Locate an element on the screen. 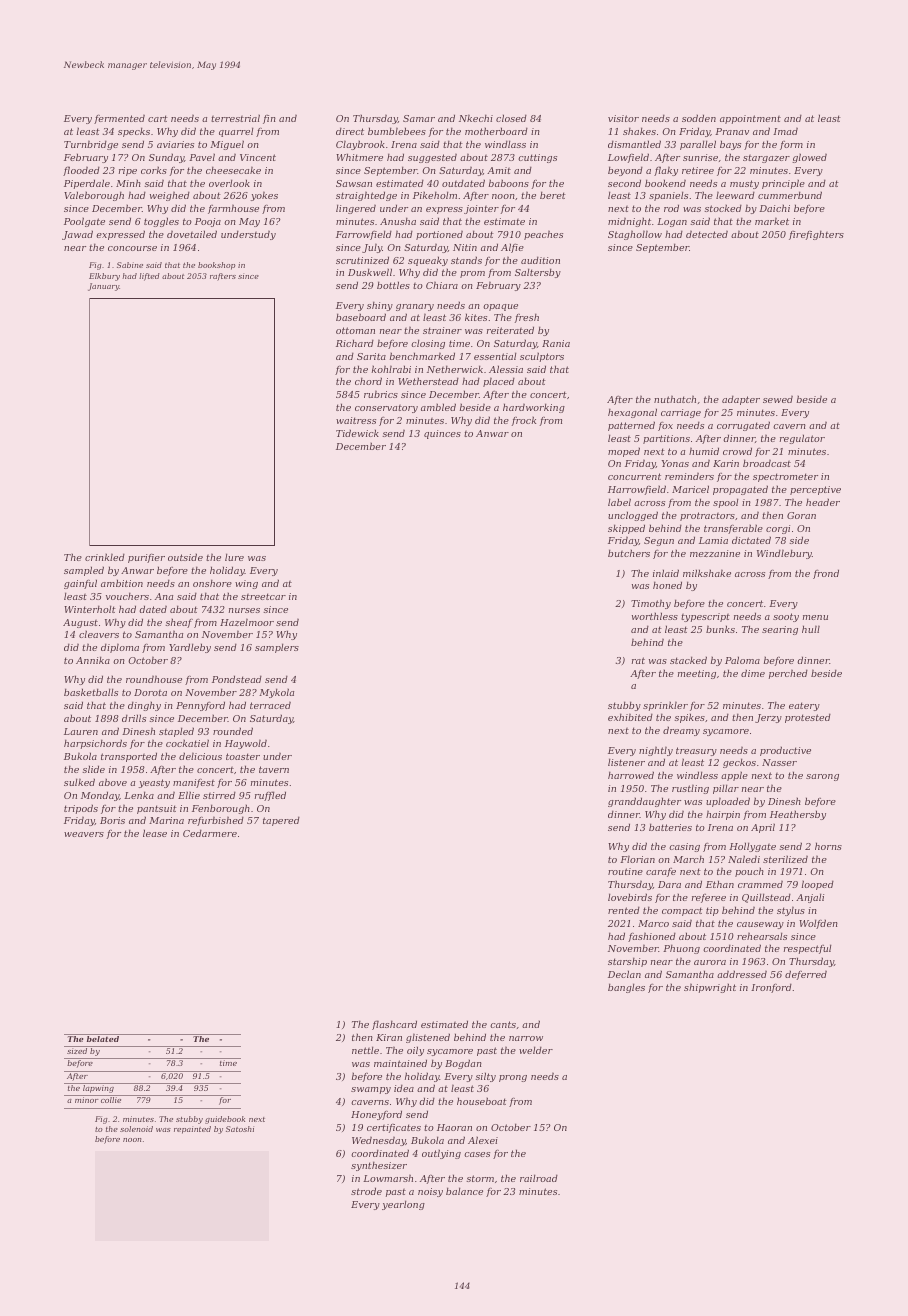  Boris is located at coordinates (112, 820).
